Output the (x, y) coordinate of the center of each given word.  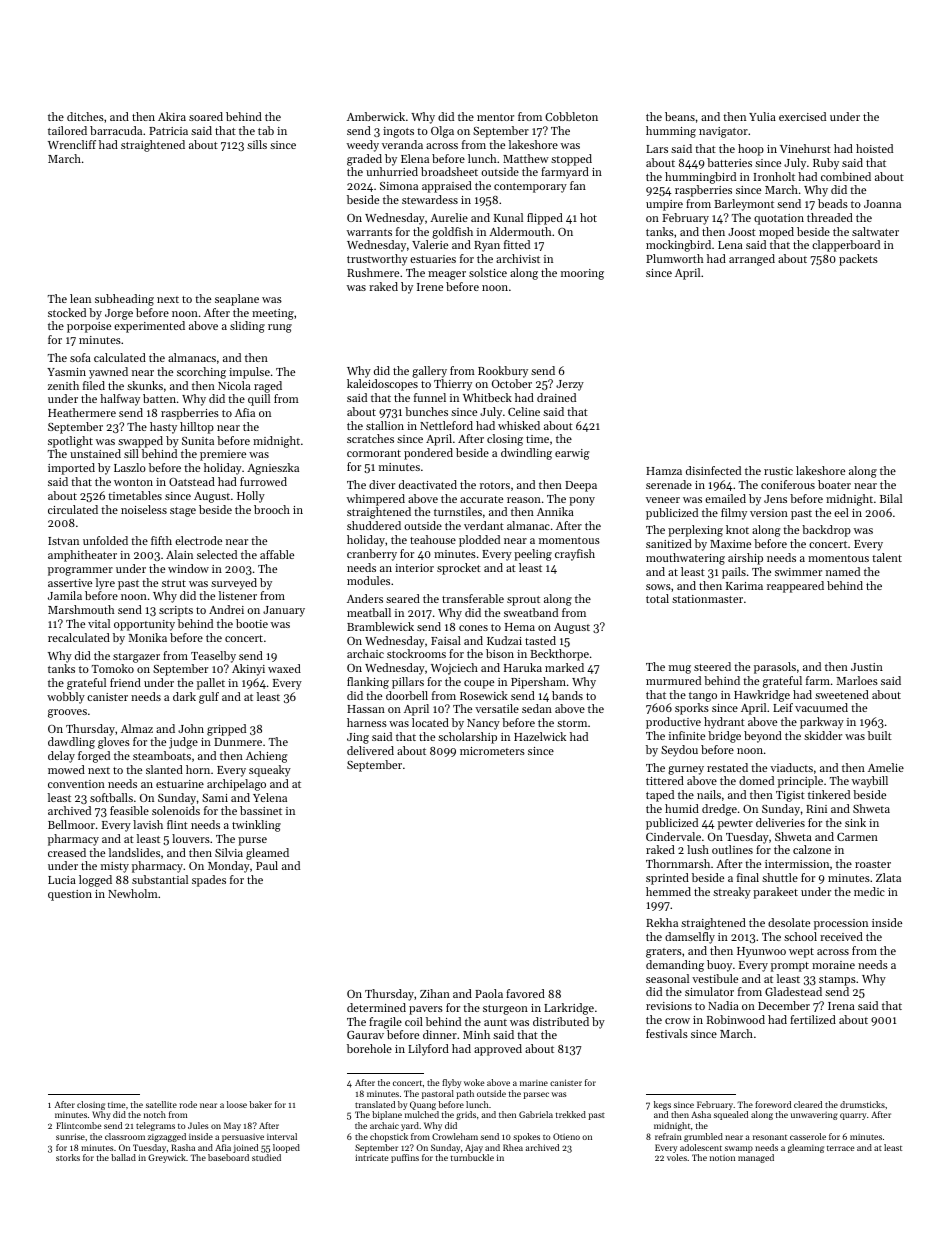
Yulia (762, 116)
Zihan (435, 993)
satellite (161, 1104)
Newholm (133, 893)
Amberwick (376, 116)
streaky (732, 893)
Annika (555, 511)
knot (737, 529)
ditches (85, 116)
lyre (105, 584)
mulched (422, 1114)
